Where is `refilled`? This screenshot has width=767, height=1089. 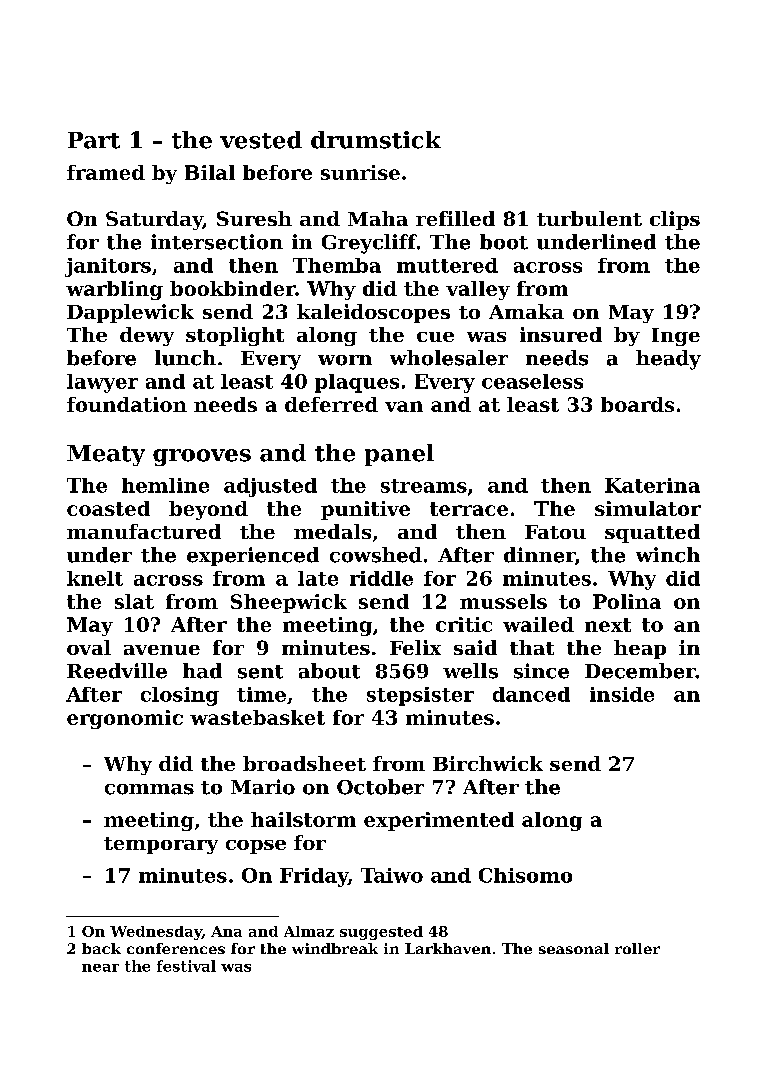
refilled is located at coordinates (455, 218).
